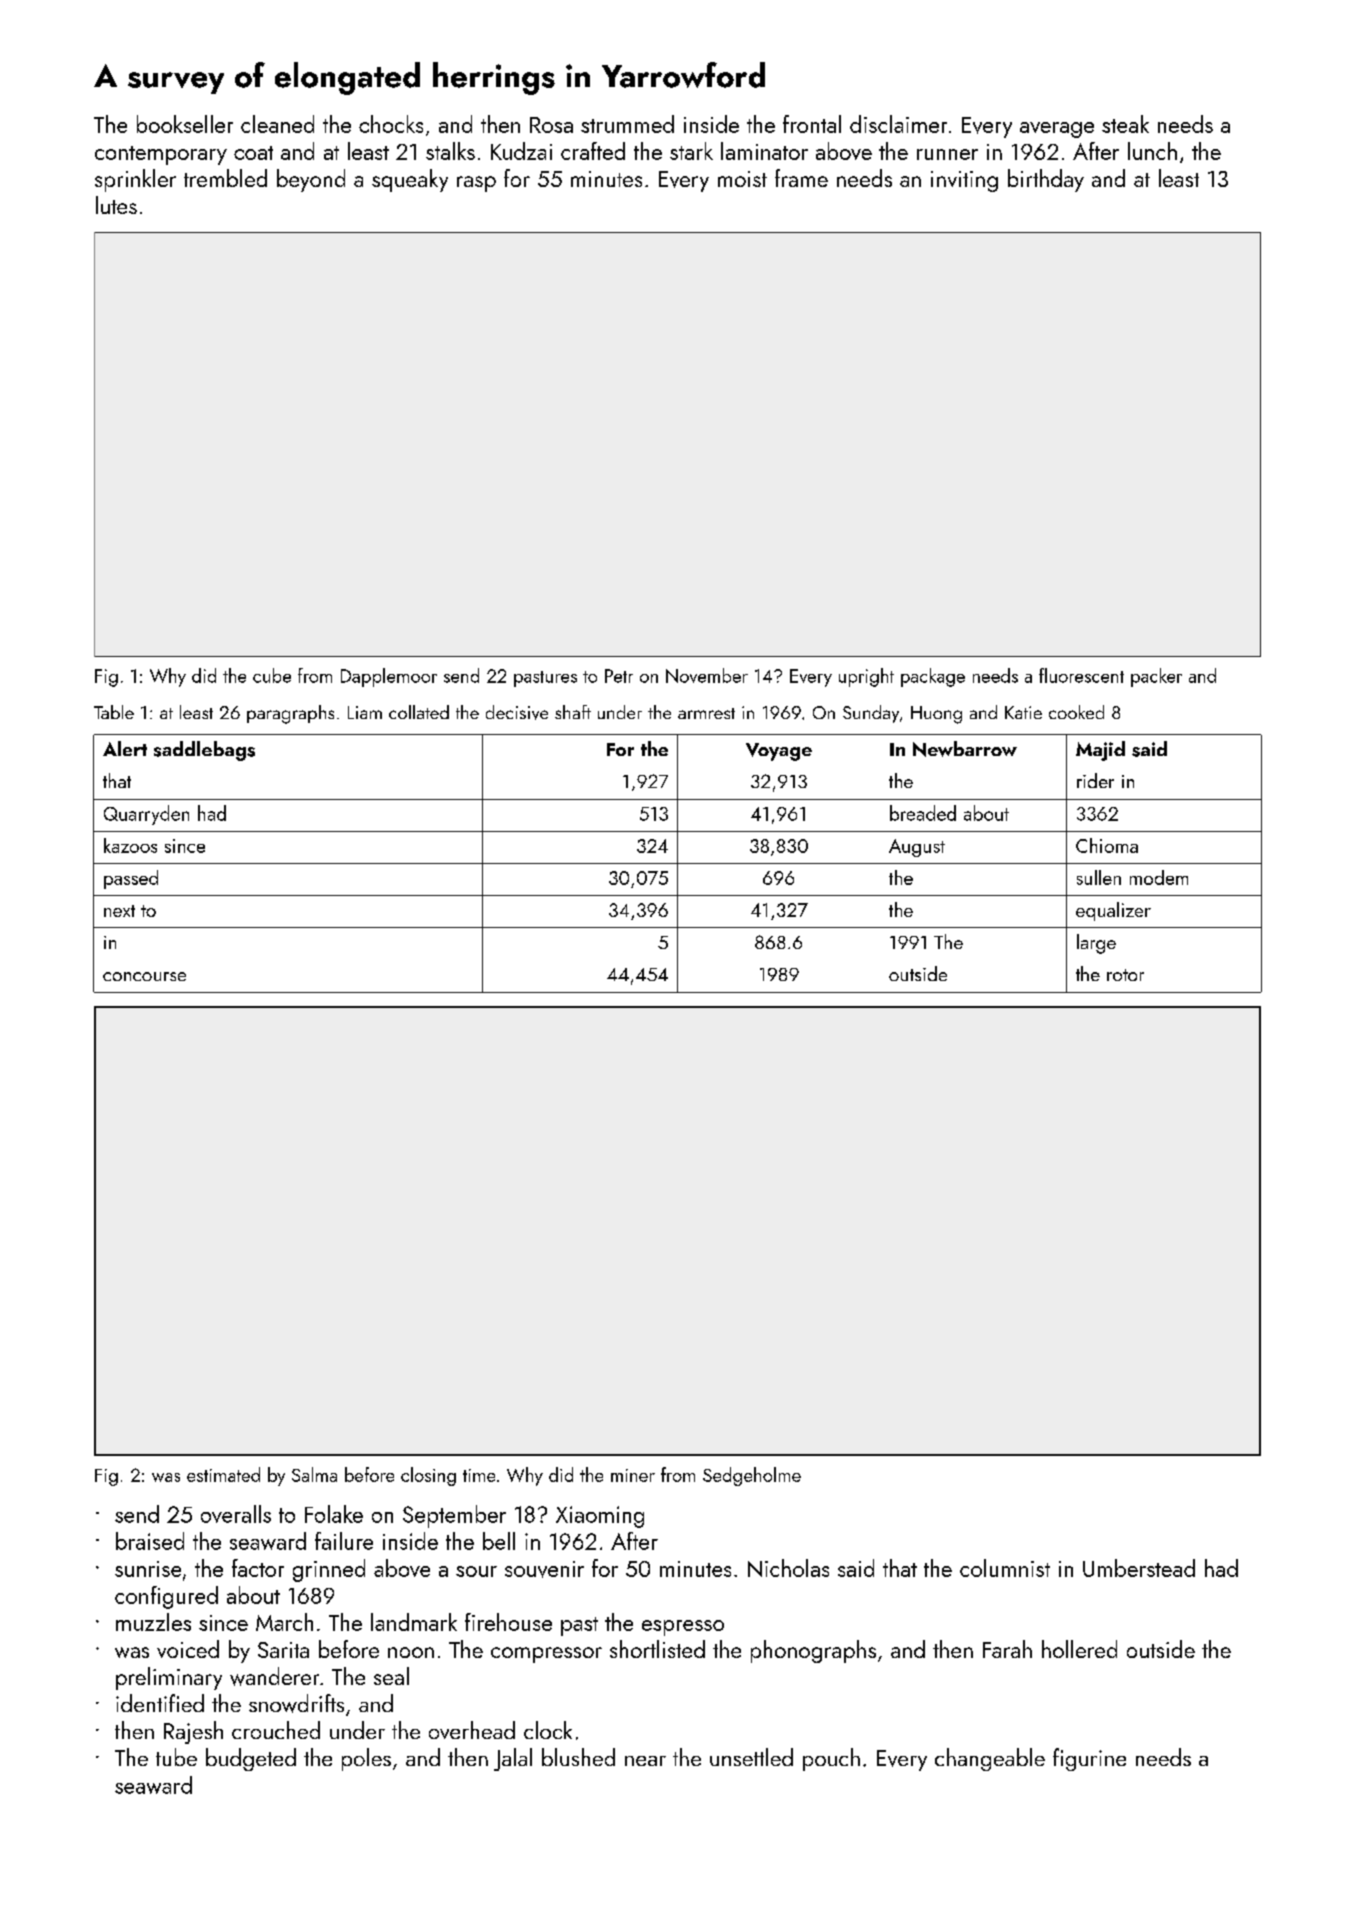 The height and width of the screenshot is (1917, 1355). I want to click on rotor, so click(1125, 975).
